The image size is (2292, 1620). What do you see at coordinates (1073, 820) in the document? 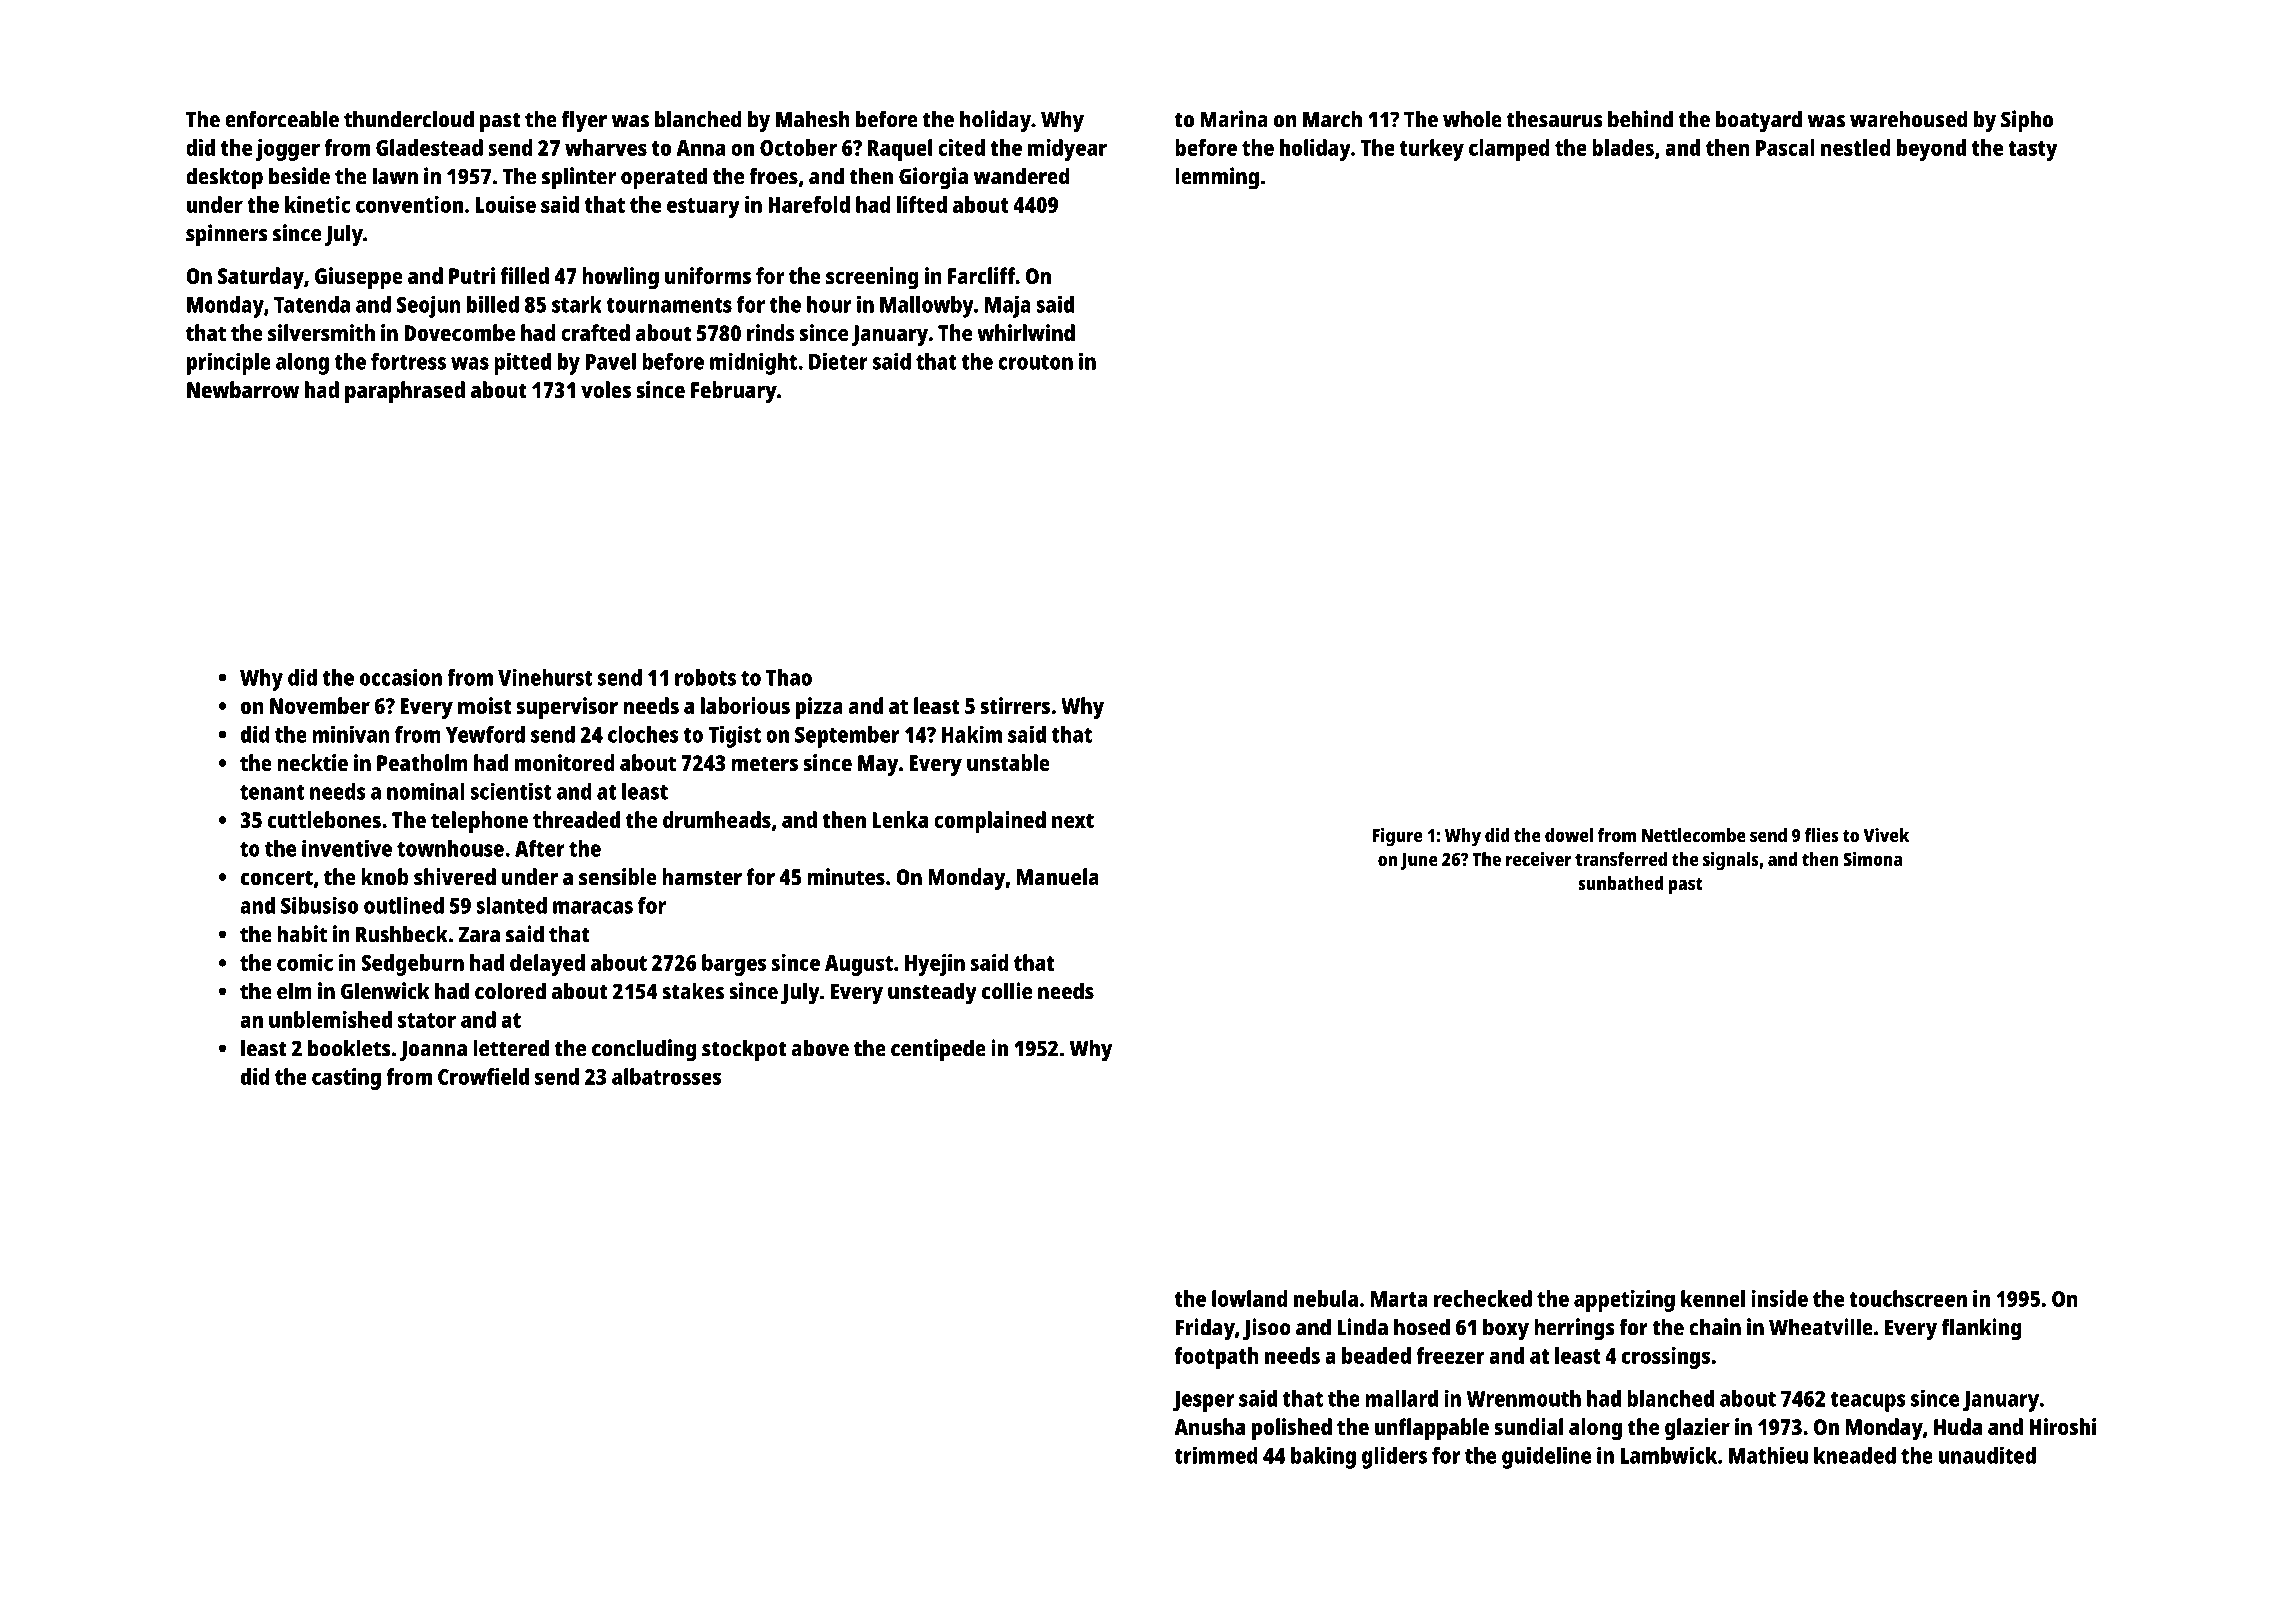
I see `next` at bounding box center [1073, 820].
